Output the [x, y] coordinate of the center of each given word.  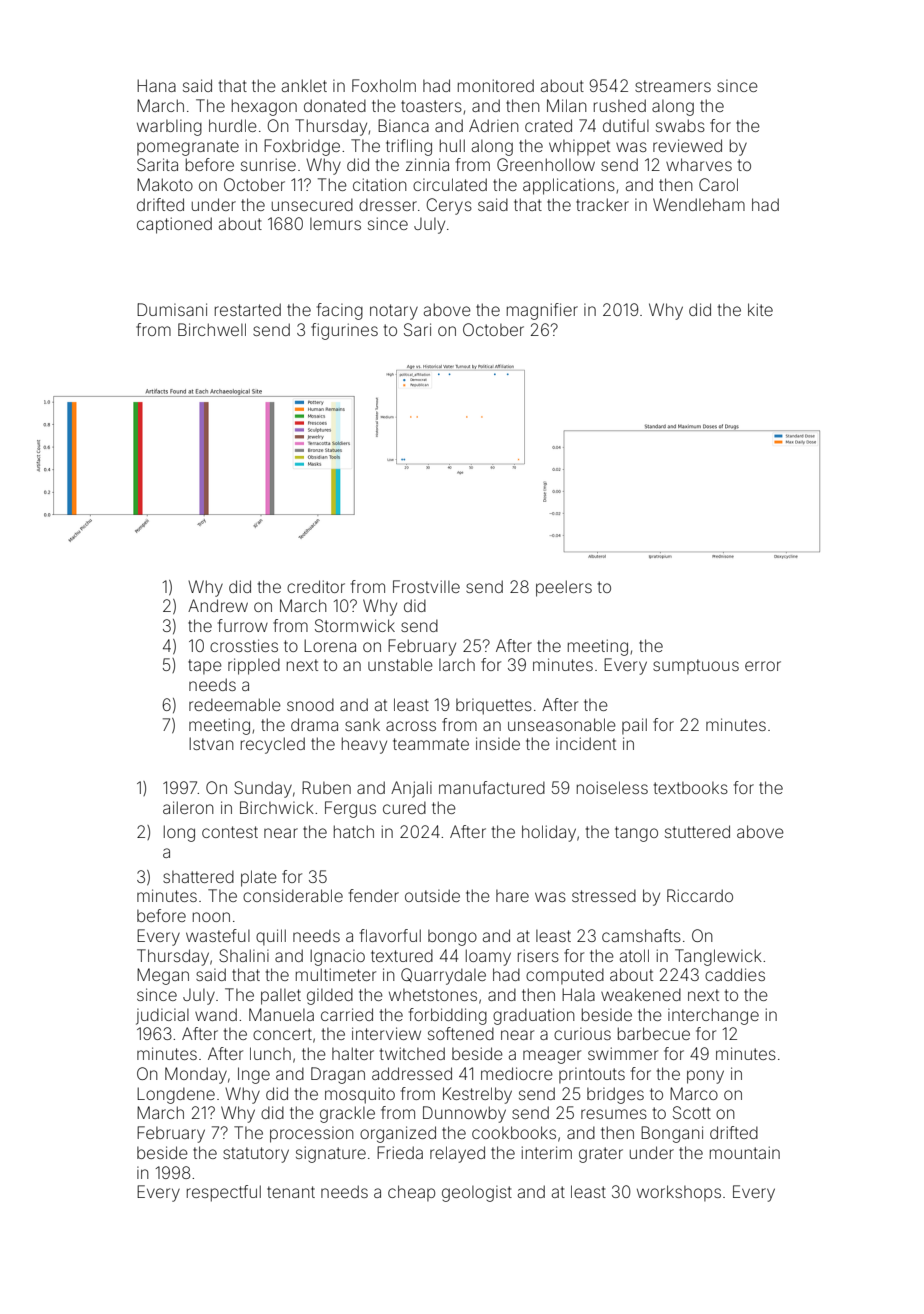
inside [498, 743]
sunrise [268, 164]
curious [582, 1033]
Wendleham [699, 204]
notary [394, 312]
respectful [224, 1193]
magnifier [542, 311]
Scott [692, 1112]
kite [760, 309]
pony [705, 1077]
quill [271, 937]
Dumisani [172, 309]
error [763, 666]
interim [547, 1152]
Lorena [330, 645]
